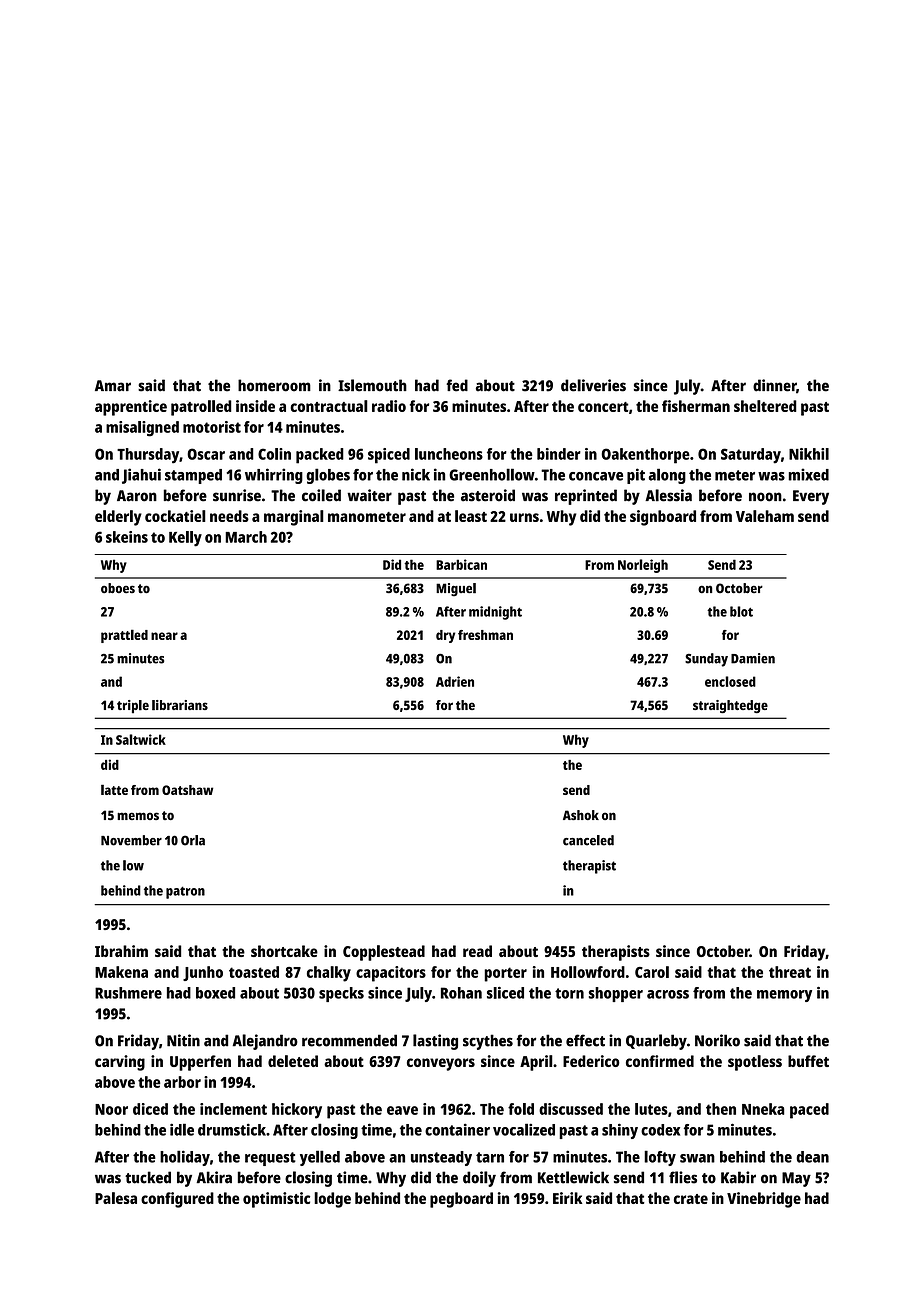 The height and width of the screenshot is (1308, 924). Describe the element at coordinates (164, 636) in the screenshot. I see `near` at that location.
